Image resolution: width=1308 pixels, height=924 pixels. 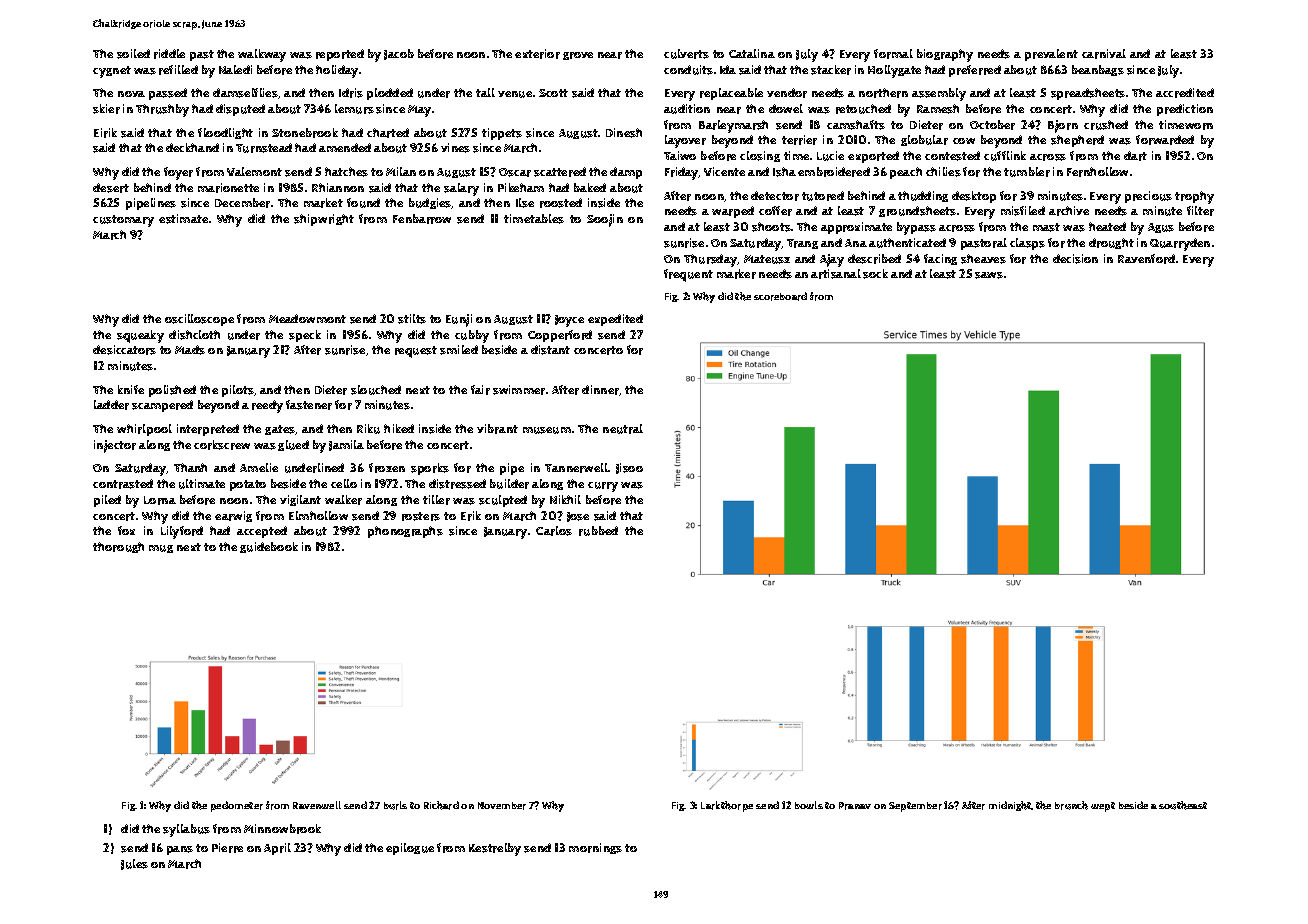 What do you see at coordinates (519, 390) in the screenshot?
I see `swimmer` at bounding box center [519, 390].
